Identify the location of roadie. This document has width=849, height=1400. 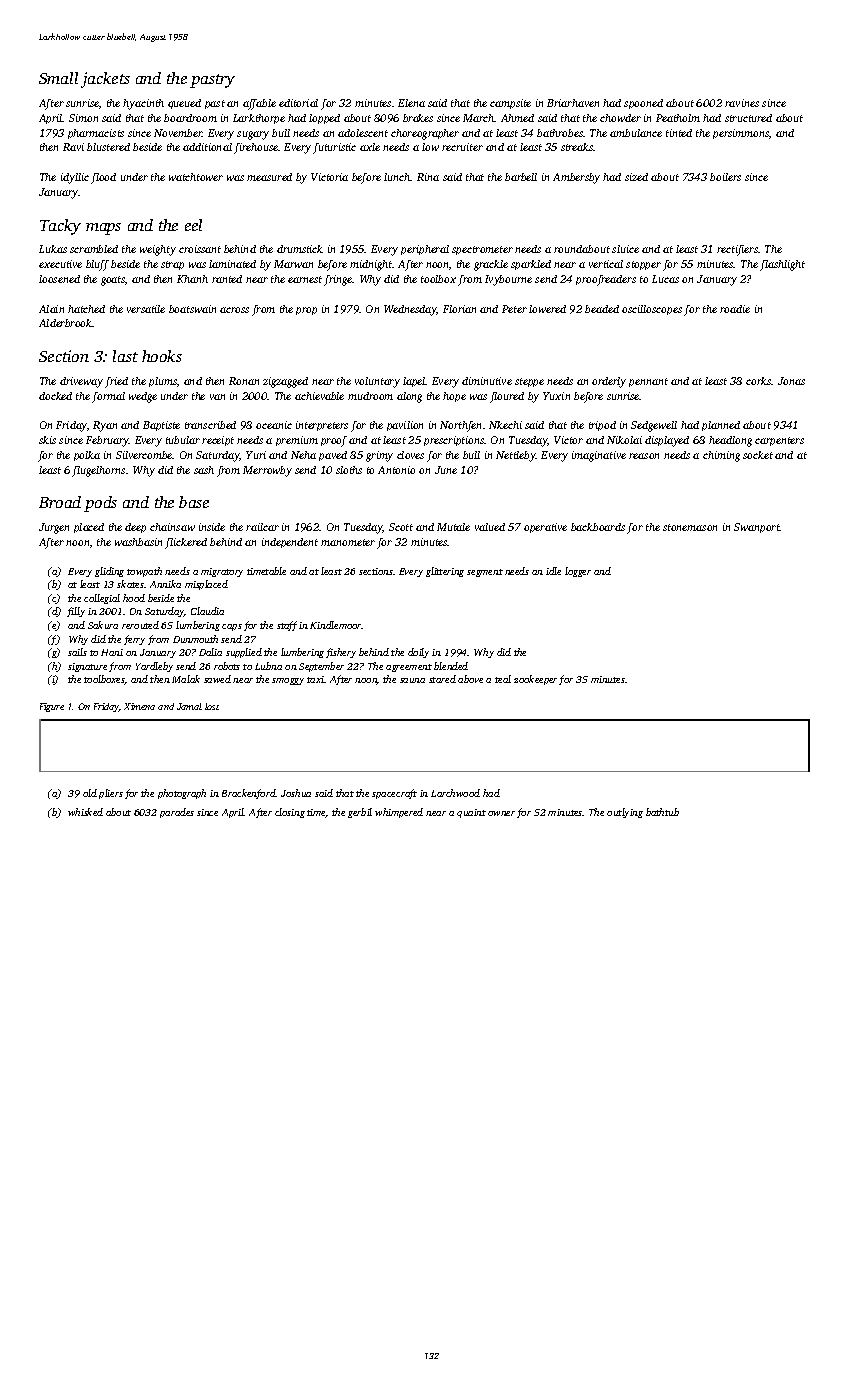
(735, 309).
